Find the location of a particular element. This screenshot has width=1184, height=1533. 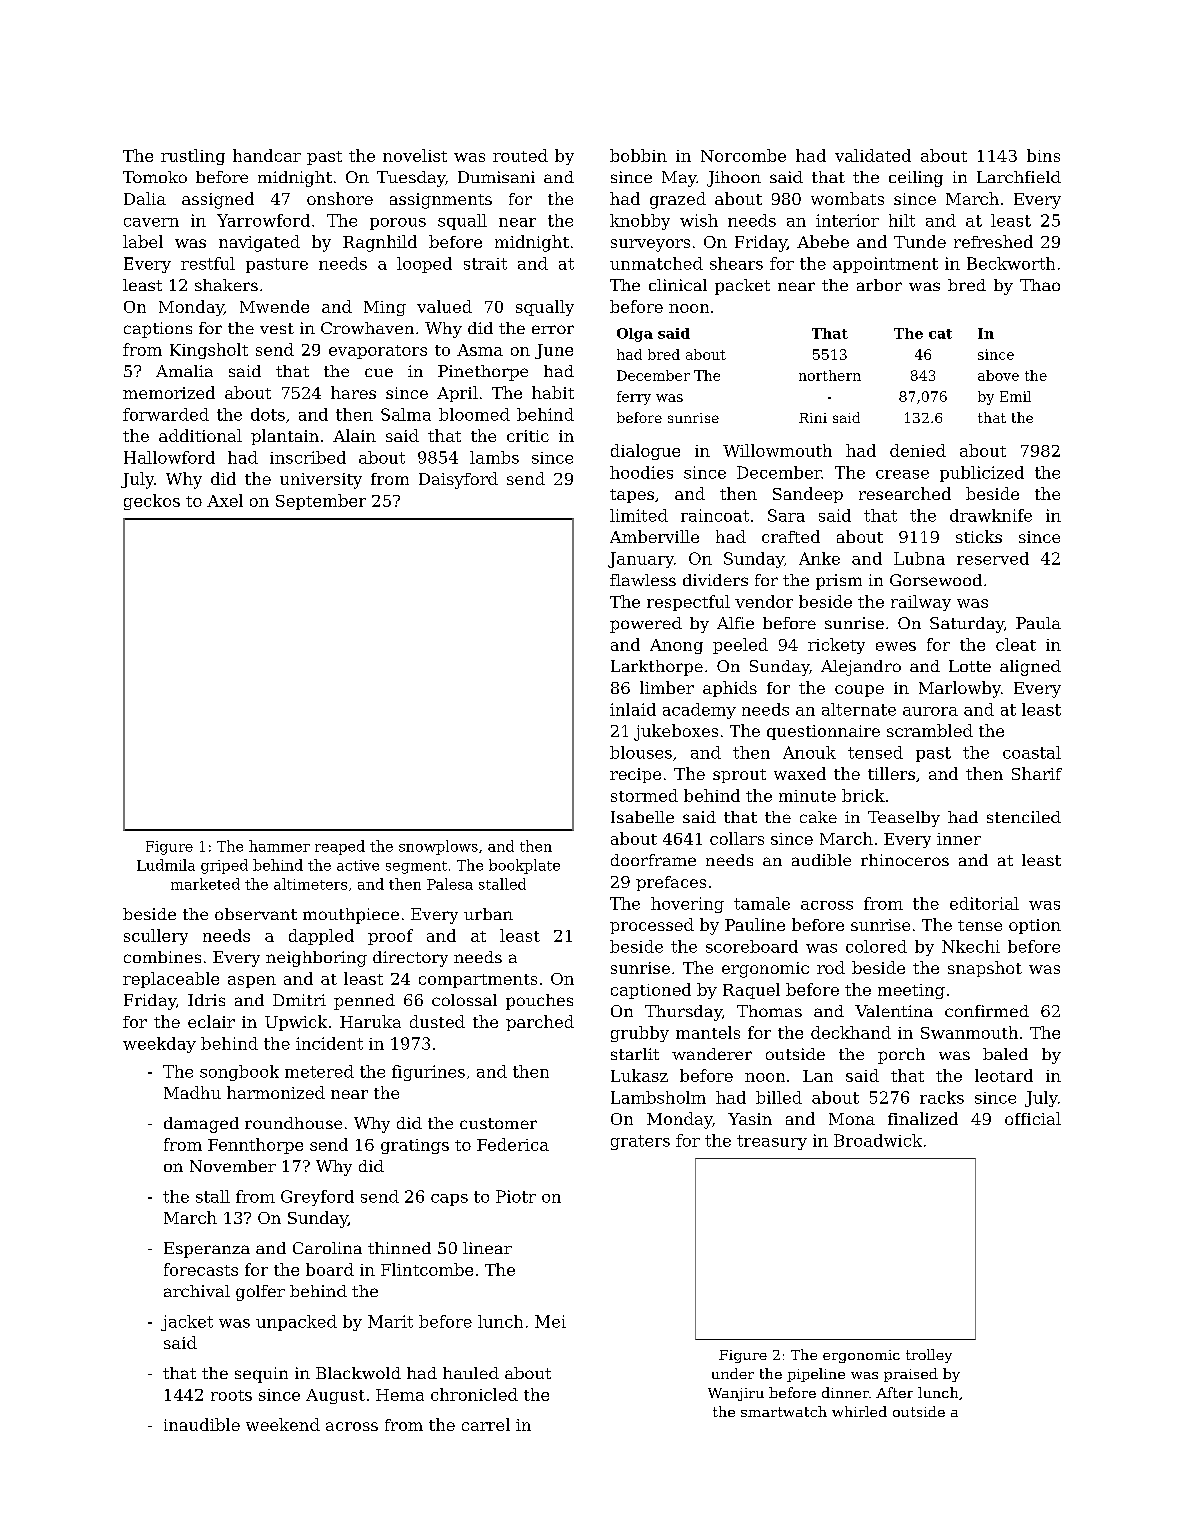

respectful is located at coordinates (688, 603).
